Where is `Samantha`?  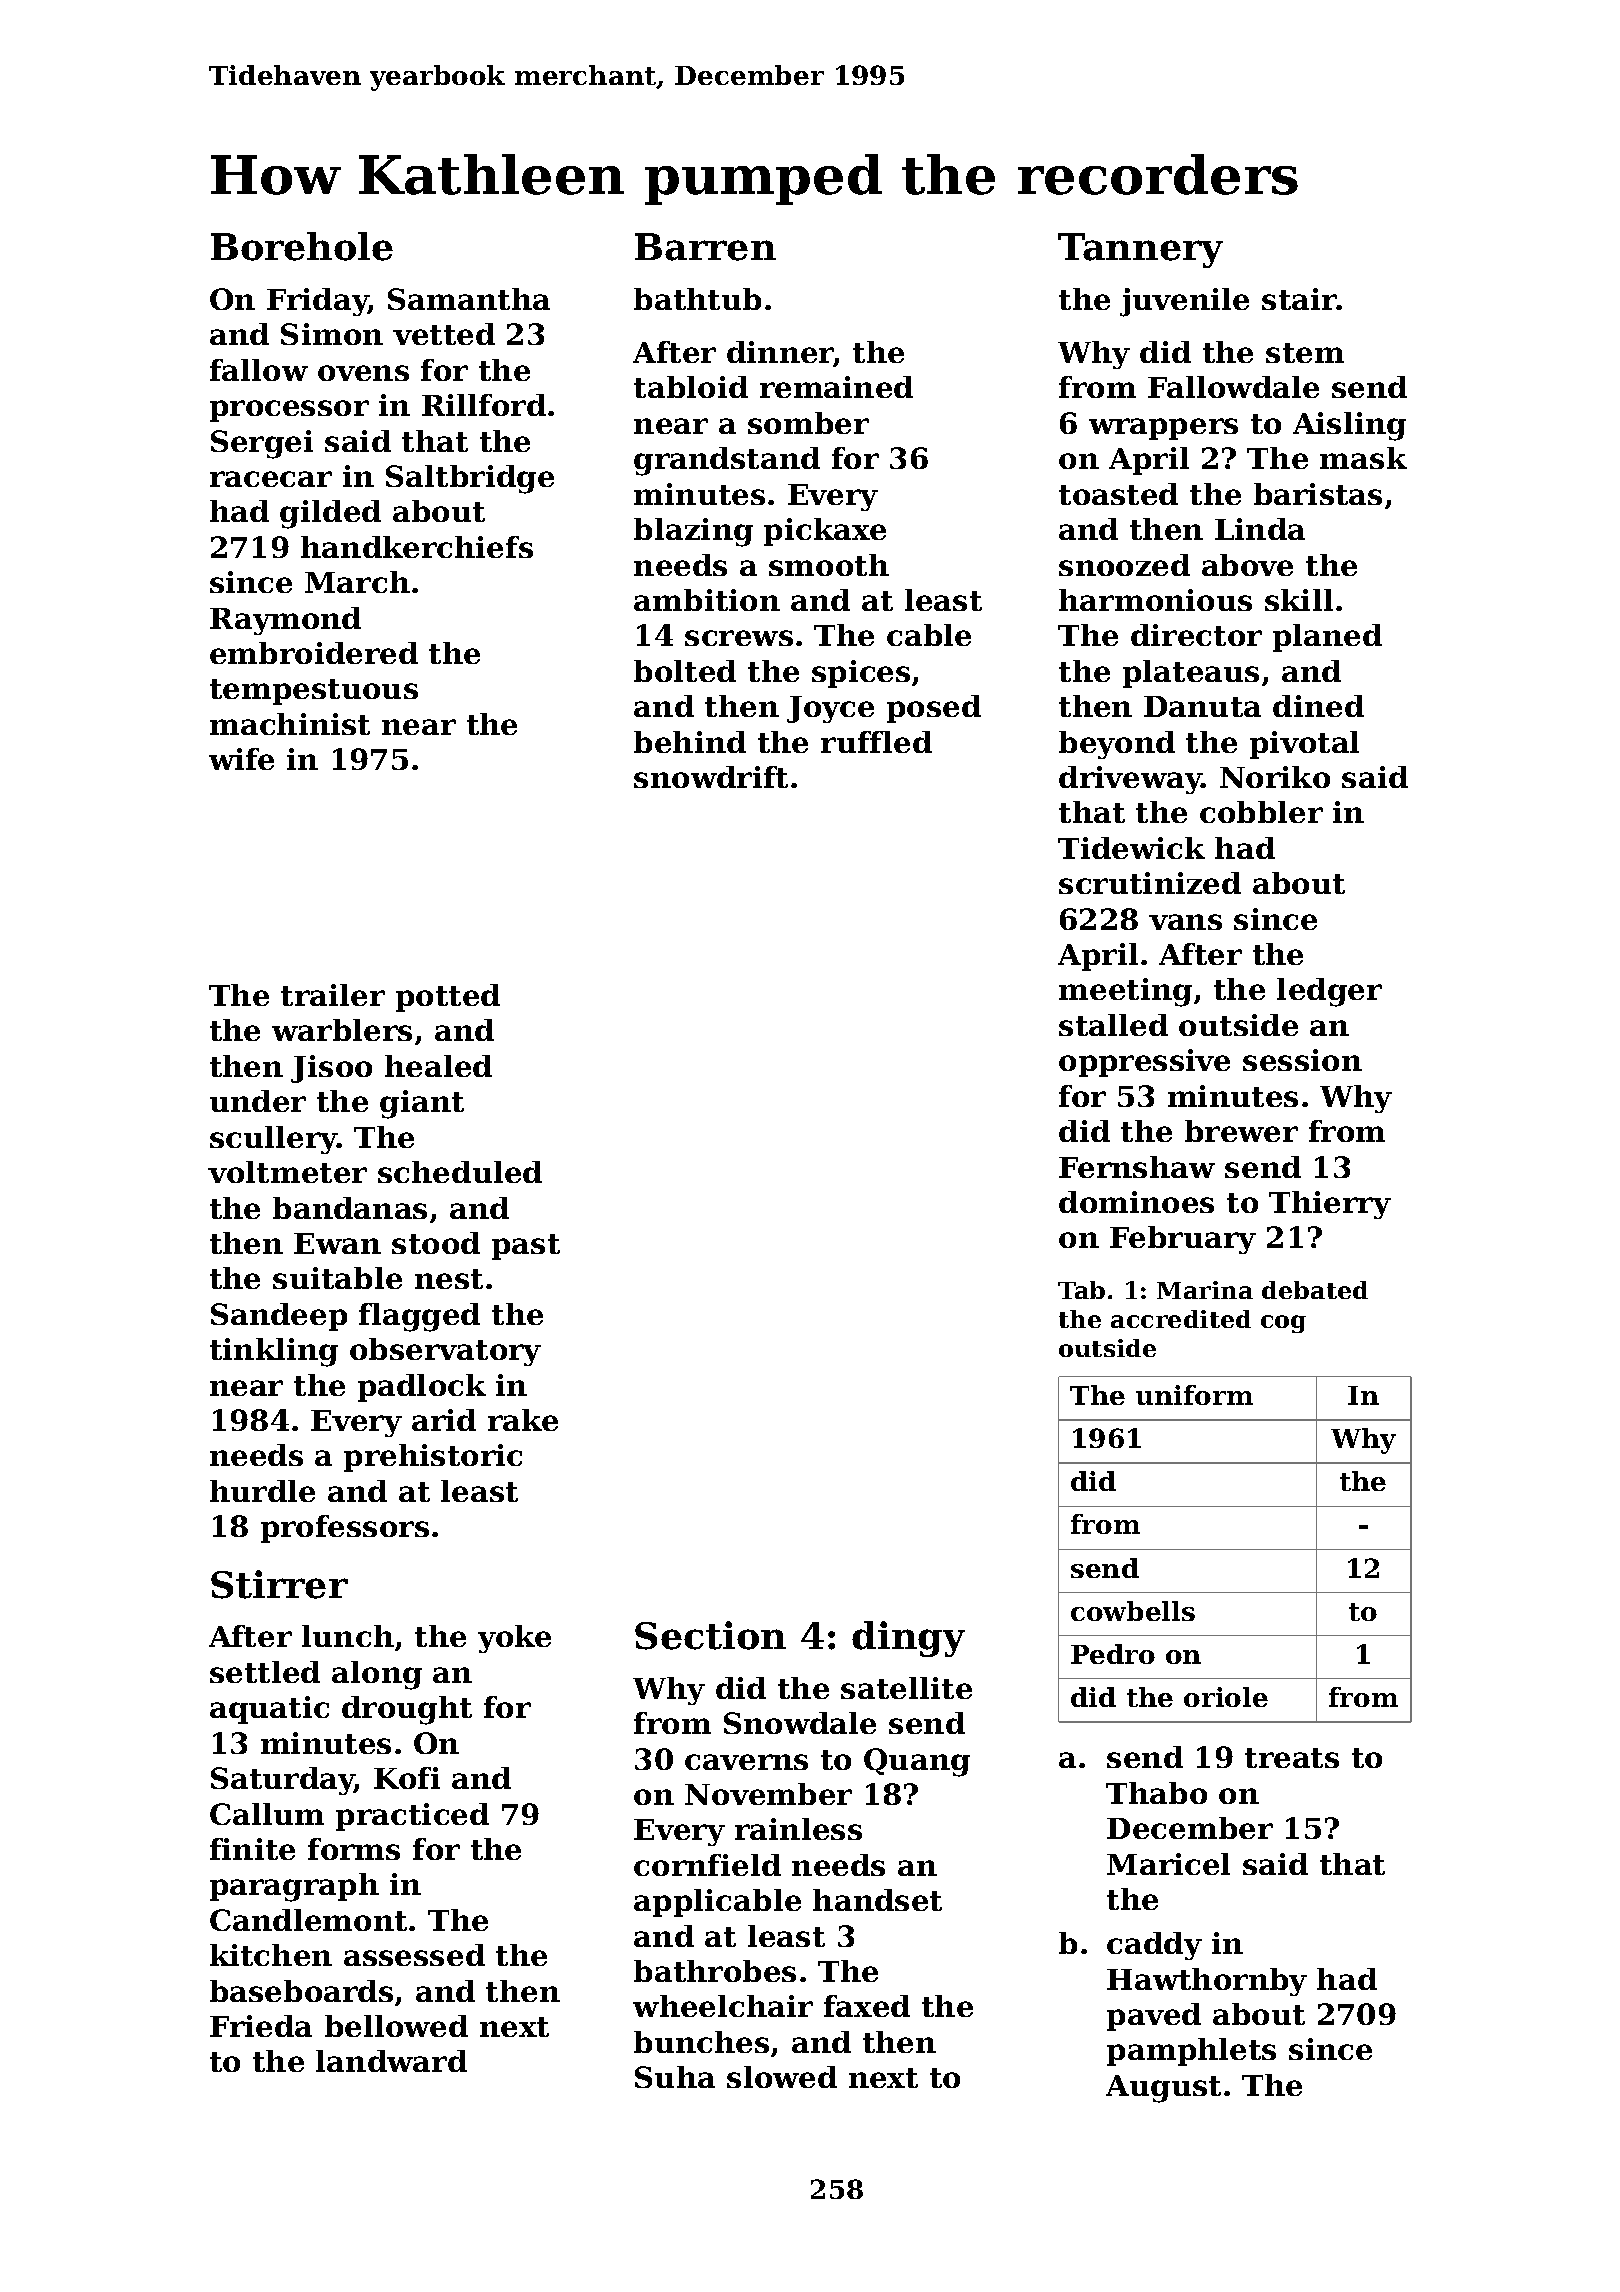 Samantha is located at coordinates (469, 299).
